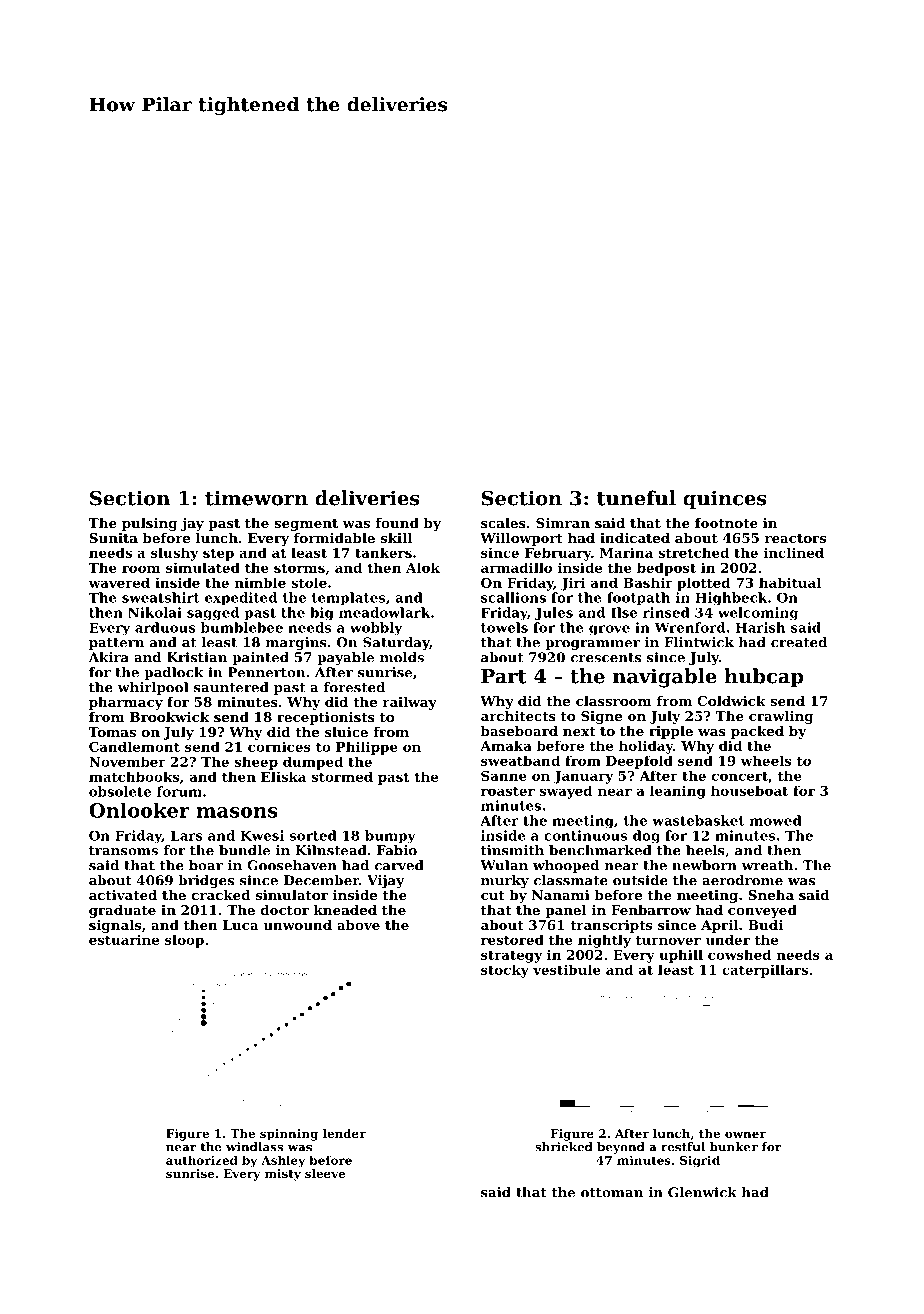 This screenshot has height=1314, width=924. Describe the element at coordinates (126, 703) in the screenshot. I see `pharmacy` at that location.
